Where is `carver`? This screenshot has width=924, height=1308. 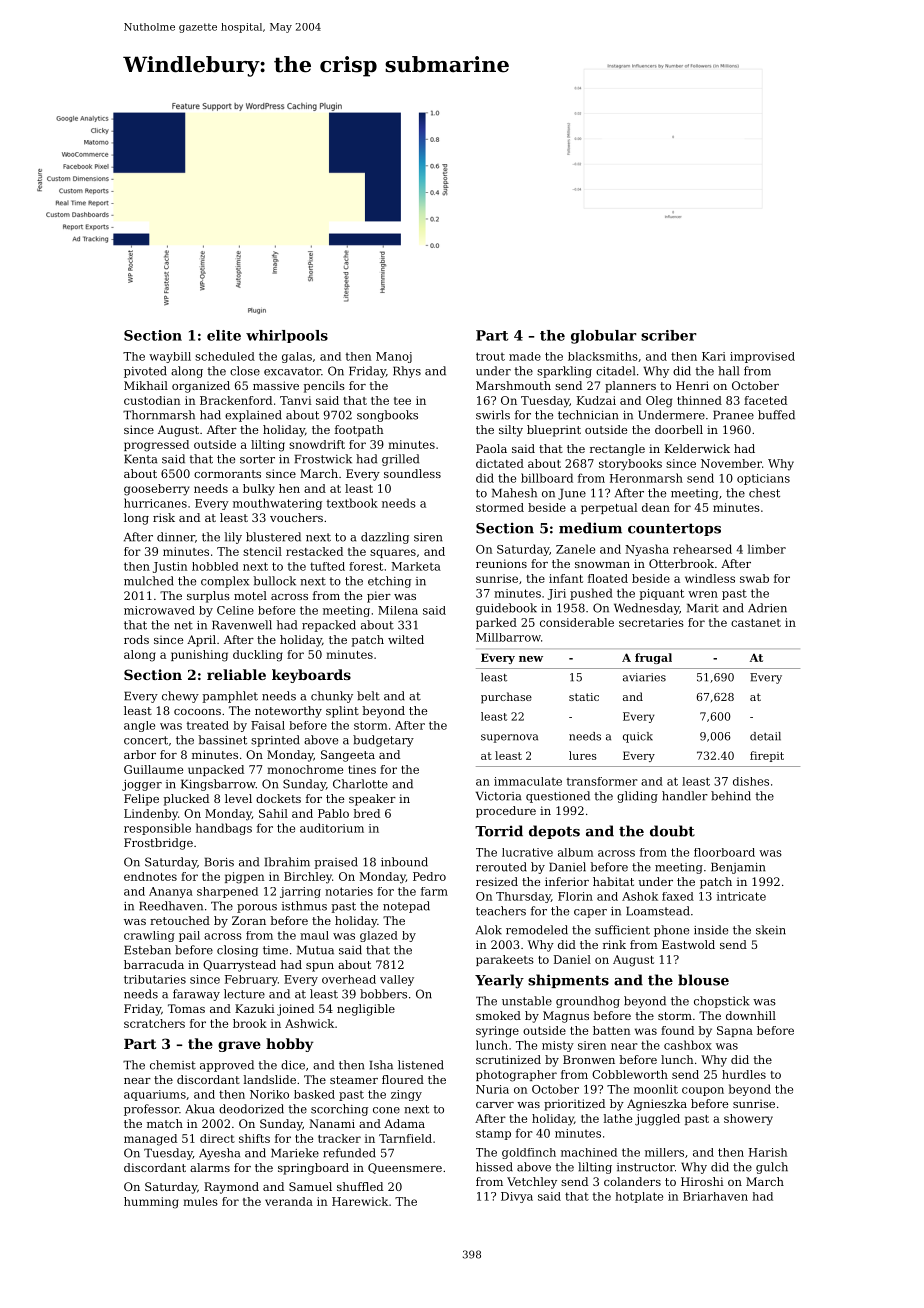
carver is located at coordinates (495, 1105).
